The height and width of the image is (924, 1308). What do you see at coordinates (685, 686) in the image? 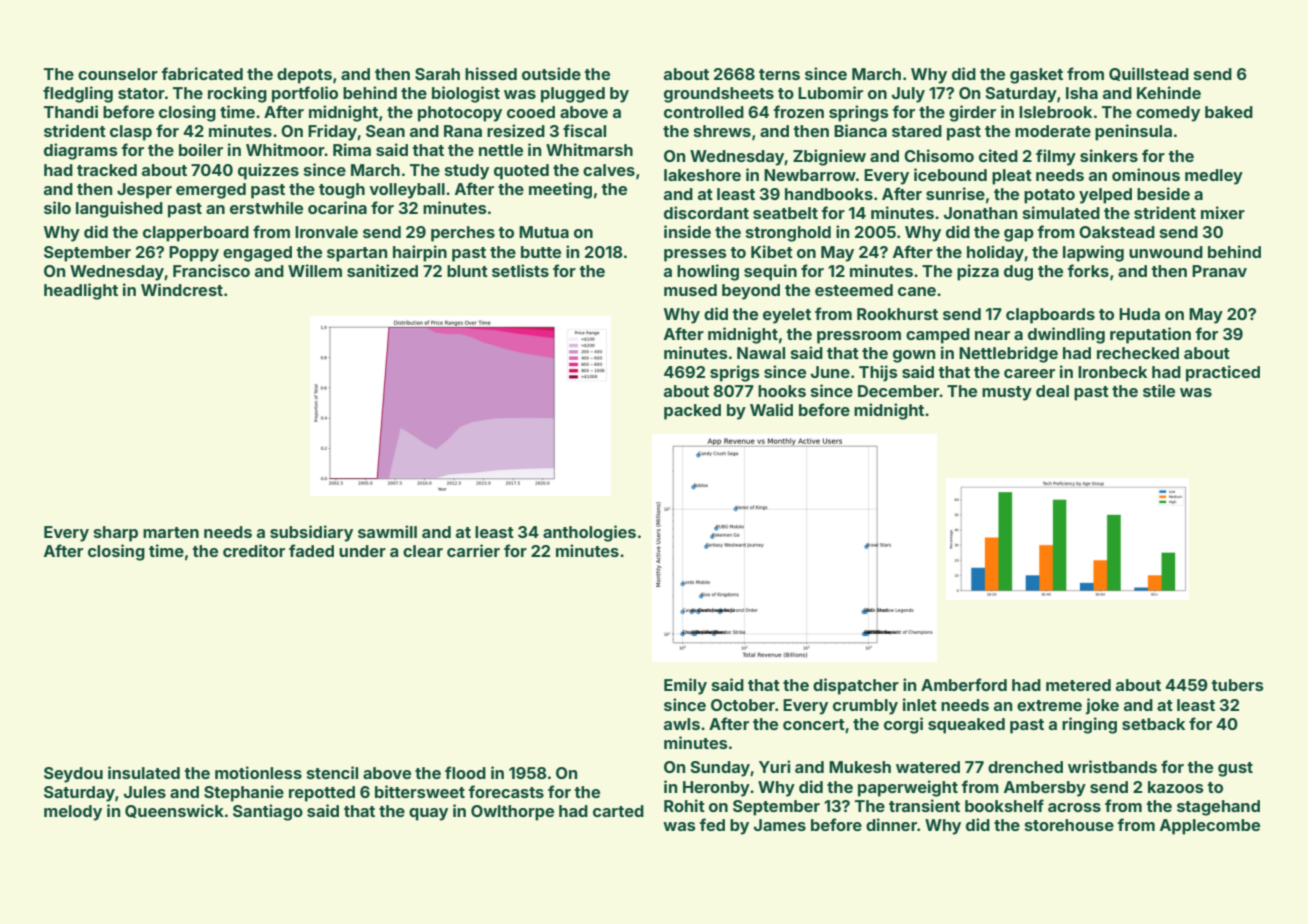
I see `Emily` at bounding box center [685, 686].
